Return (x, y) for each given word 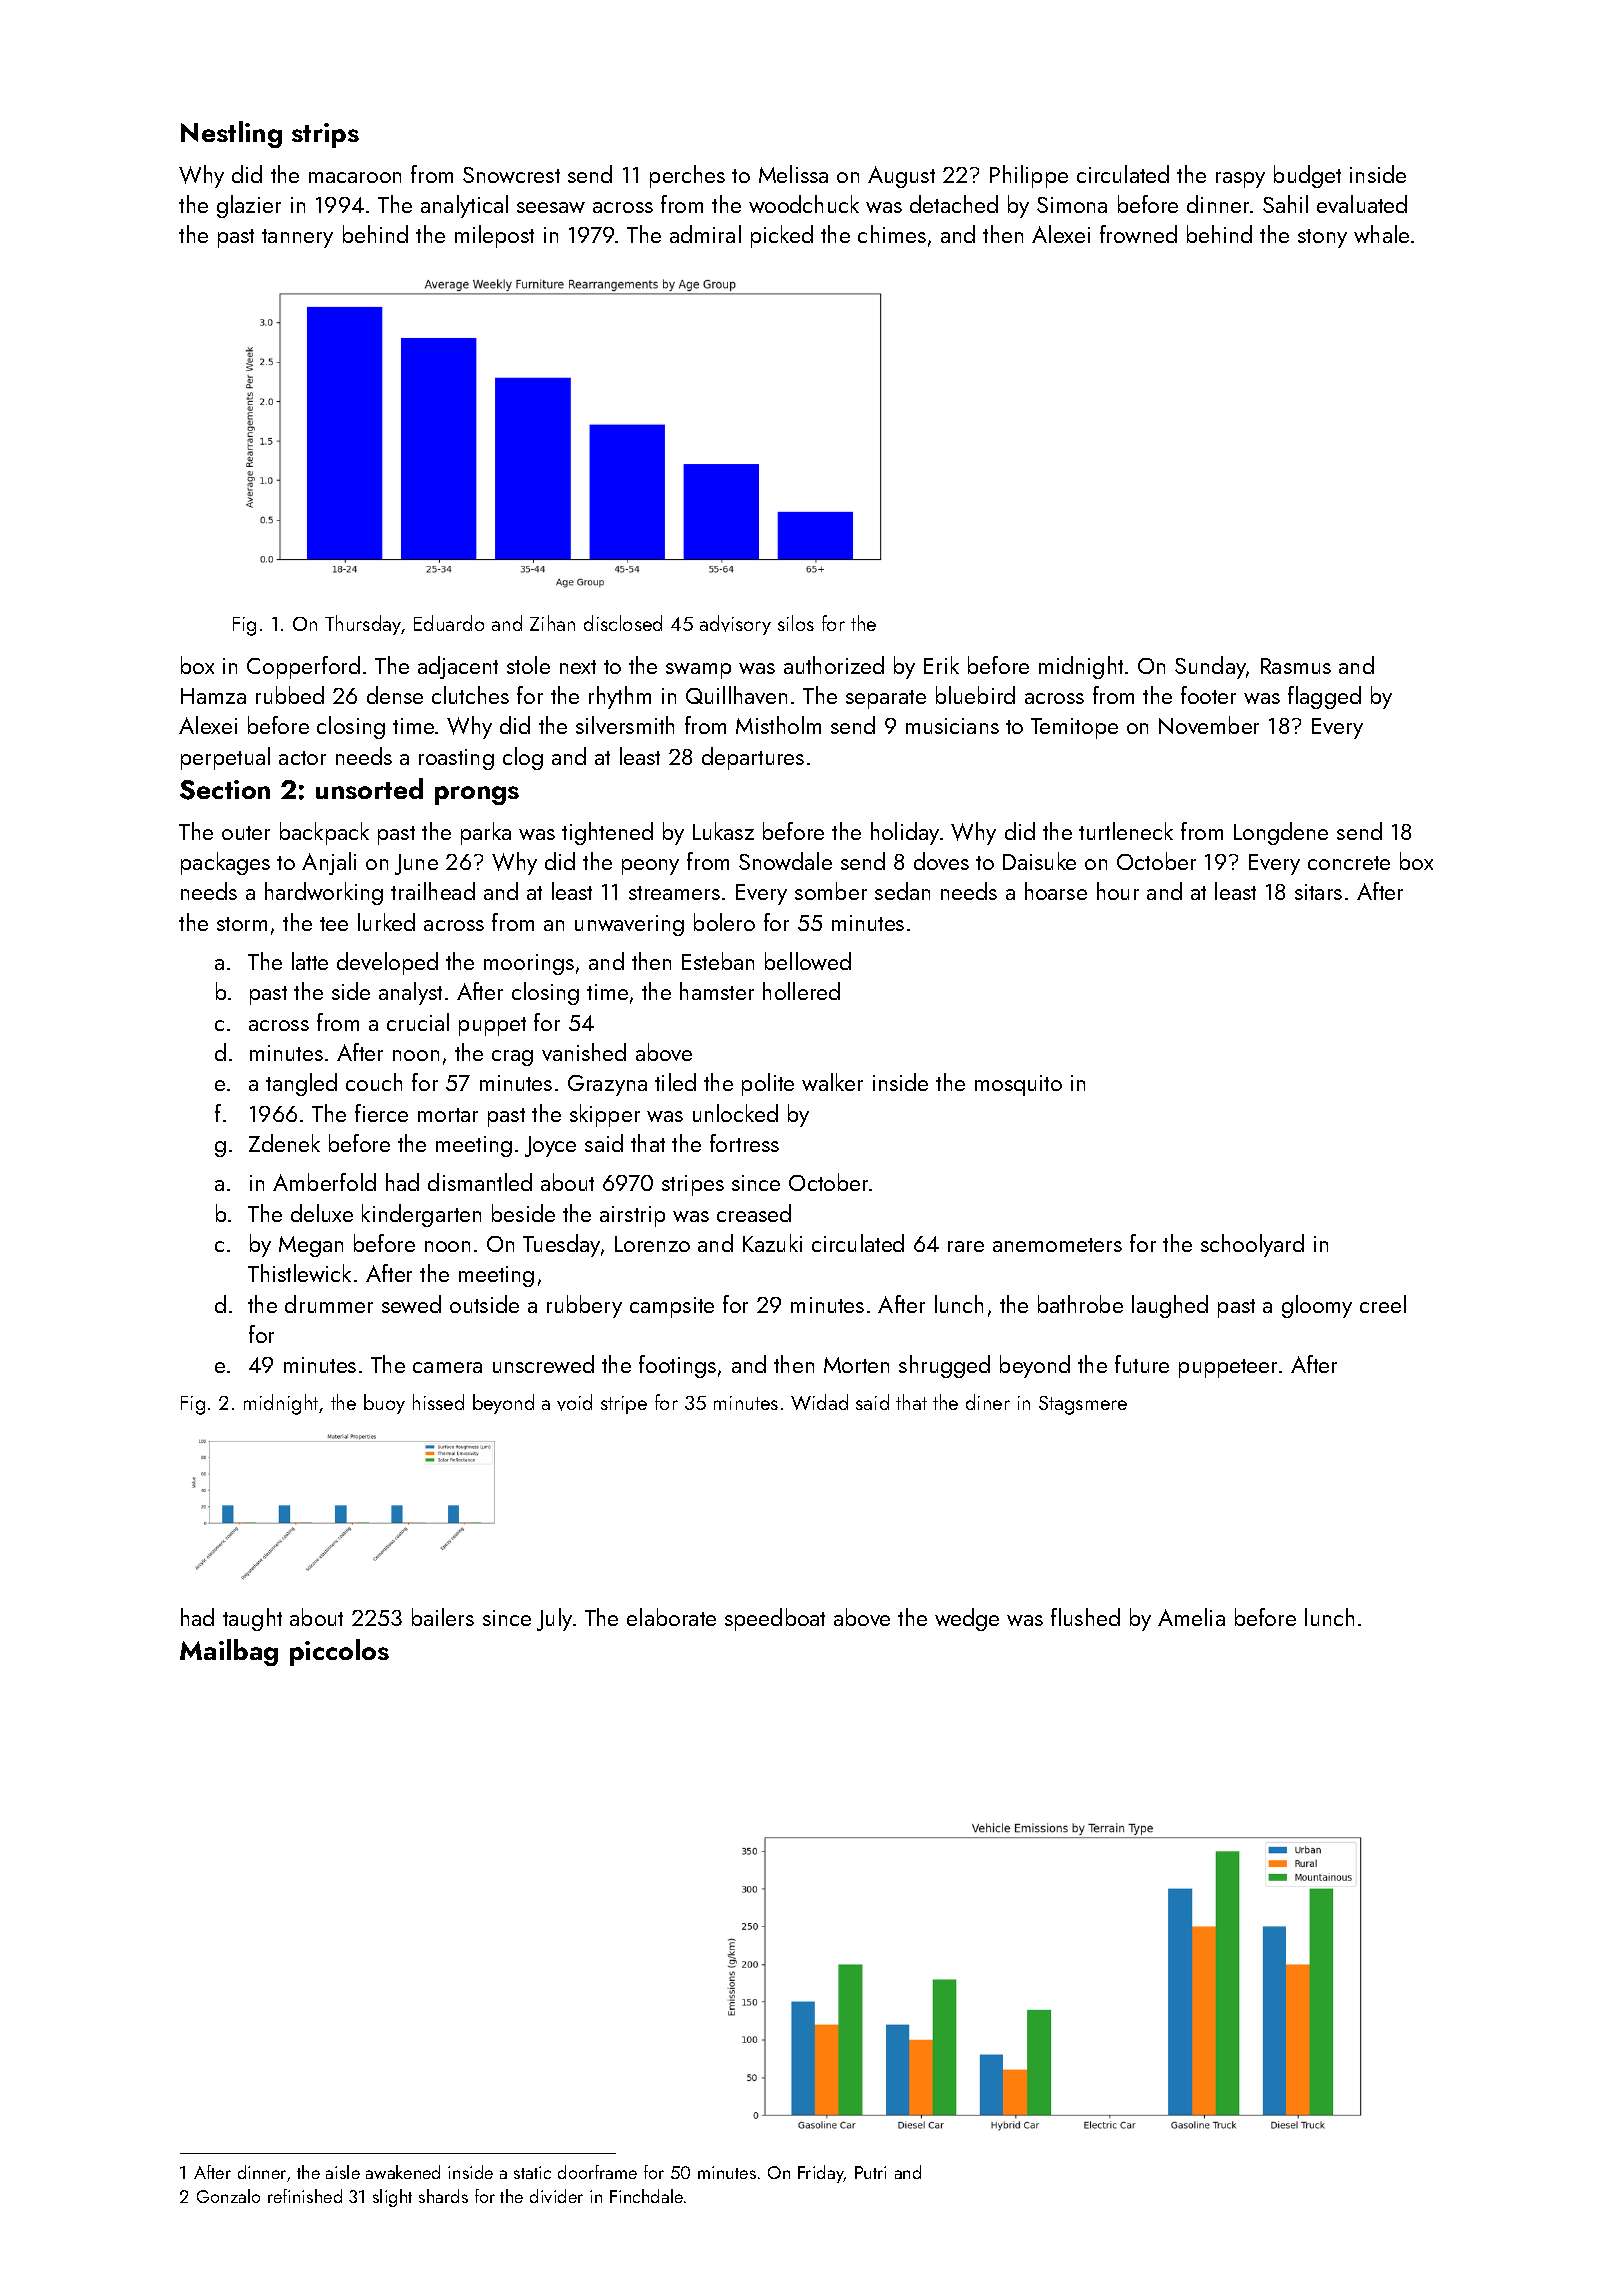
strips (325, 135)
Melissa (793, 174)
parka (486, 833)
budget (1307, 176)
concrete (1349, 863)
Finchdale (646, 2196)
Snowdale (785, 861)
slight (392, 2198)
